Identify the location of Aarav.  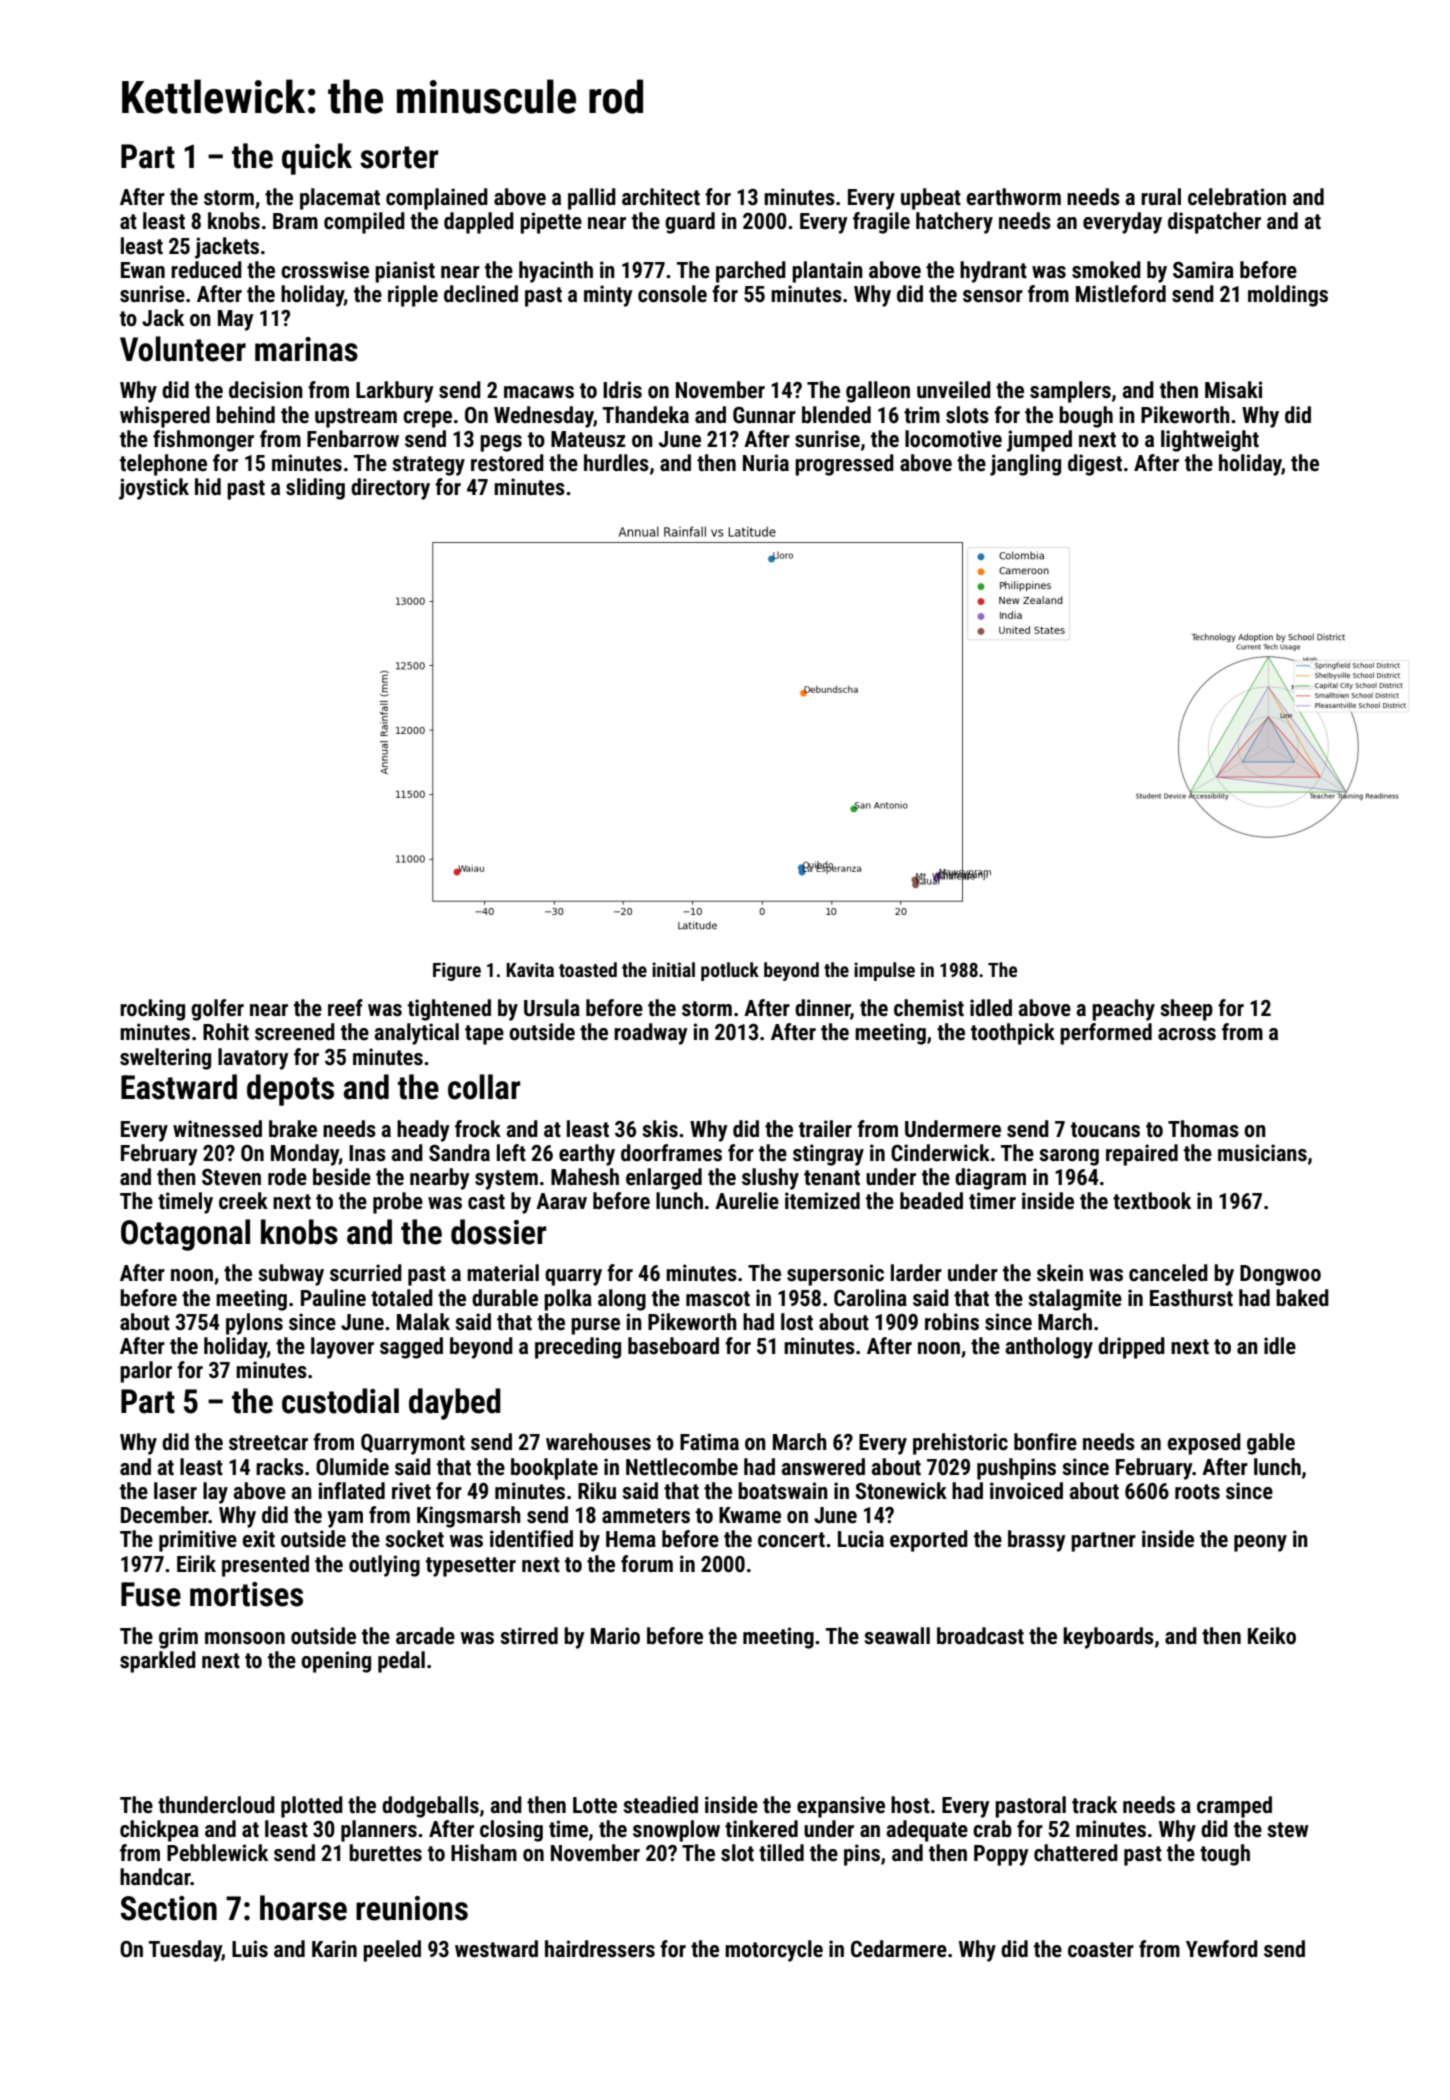
(561, 1201).
